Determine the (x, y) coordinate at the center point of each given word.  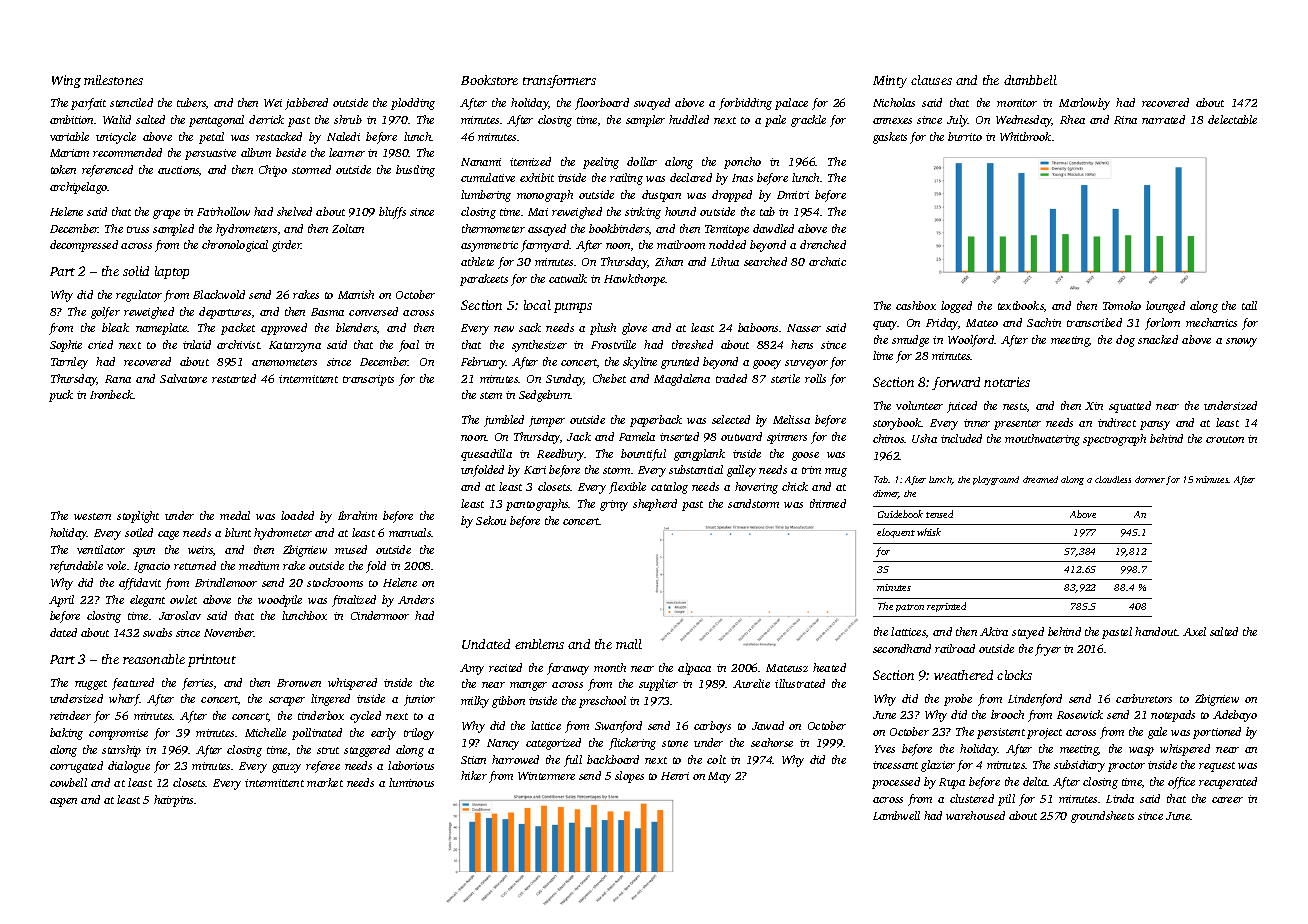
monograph (545, 196)
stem (491, 395)
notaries (1007, 382)
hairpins (173, 801)
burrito (965, 136)
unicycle (116, 138)
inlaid (197, 344)
